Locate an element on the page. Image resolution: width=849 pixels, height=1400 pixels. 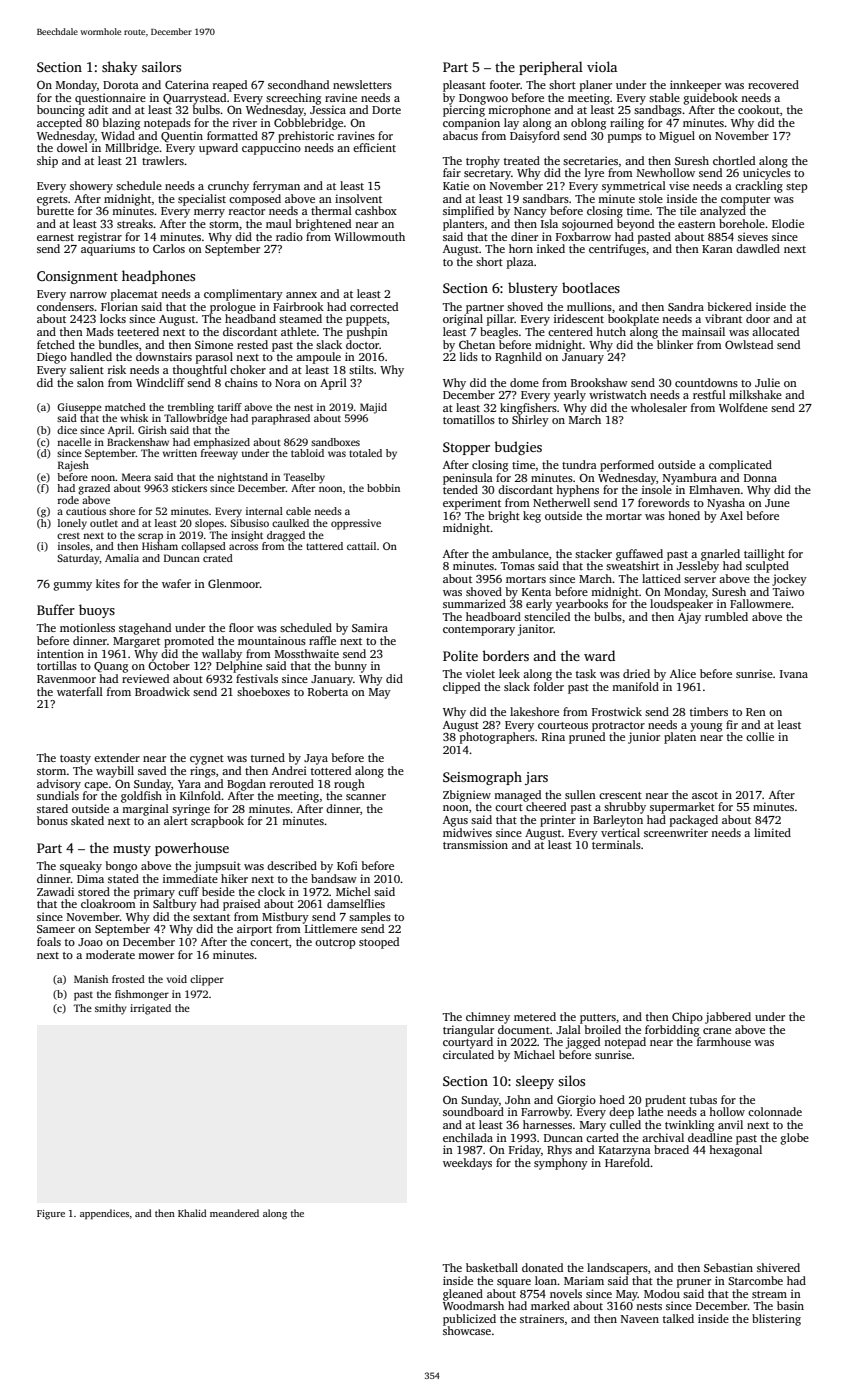
newsletters is located at coordinates (362, 84).
